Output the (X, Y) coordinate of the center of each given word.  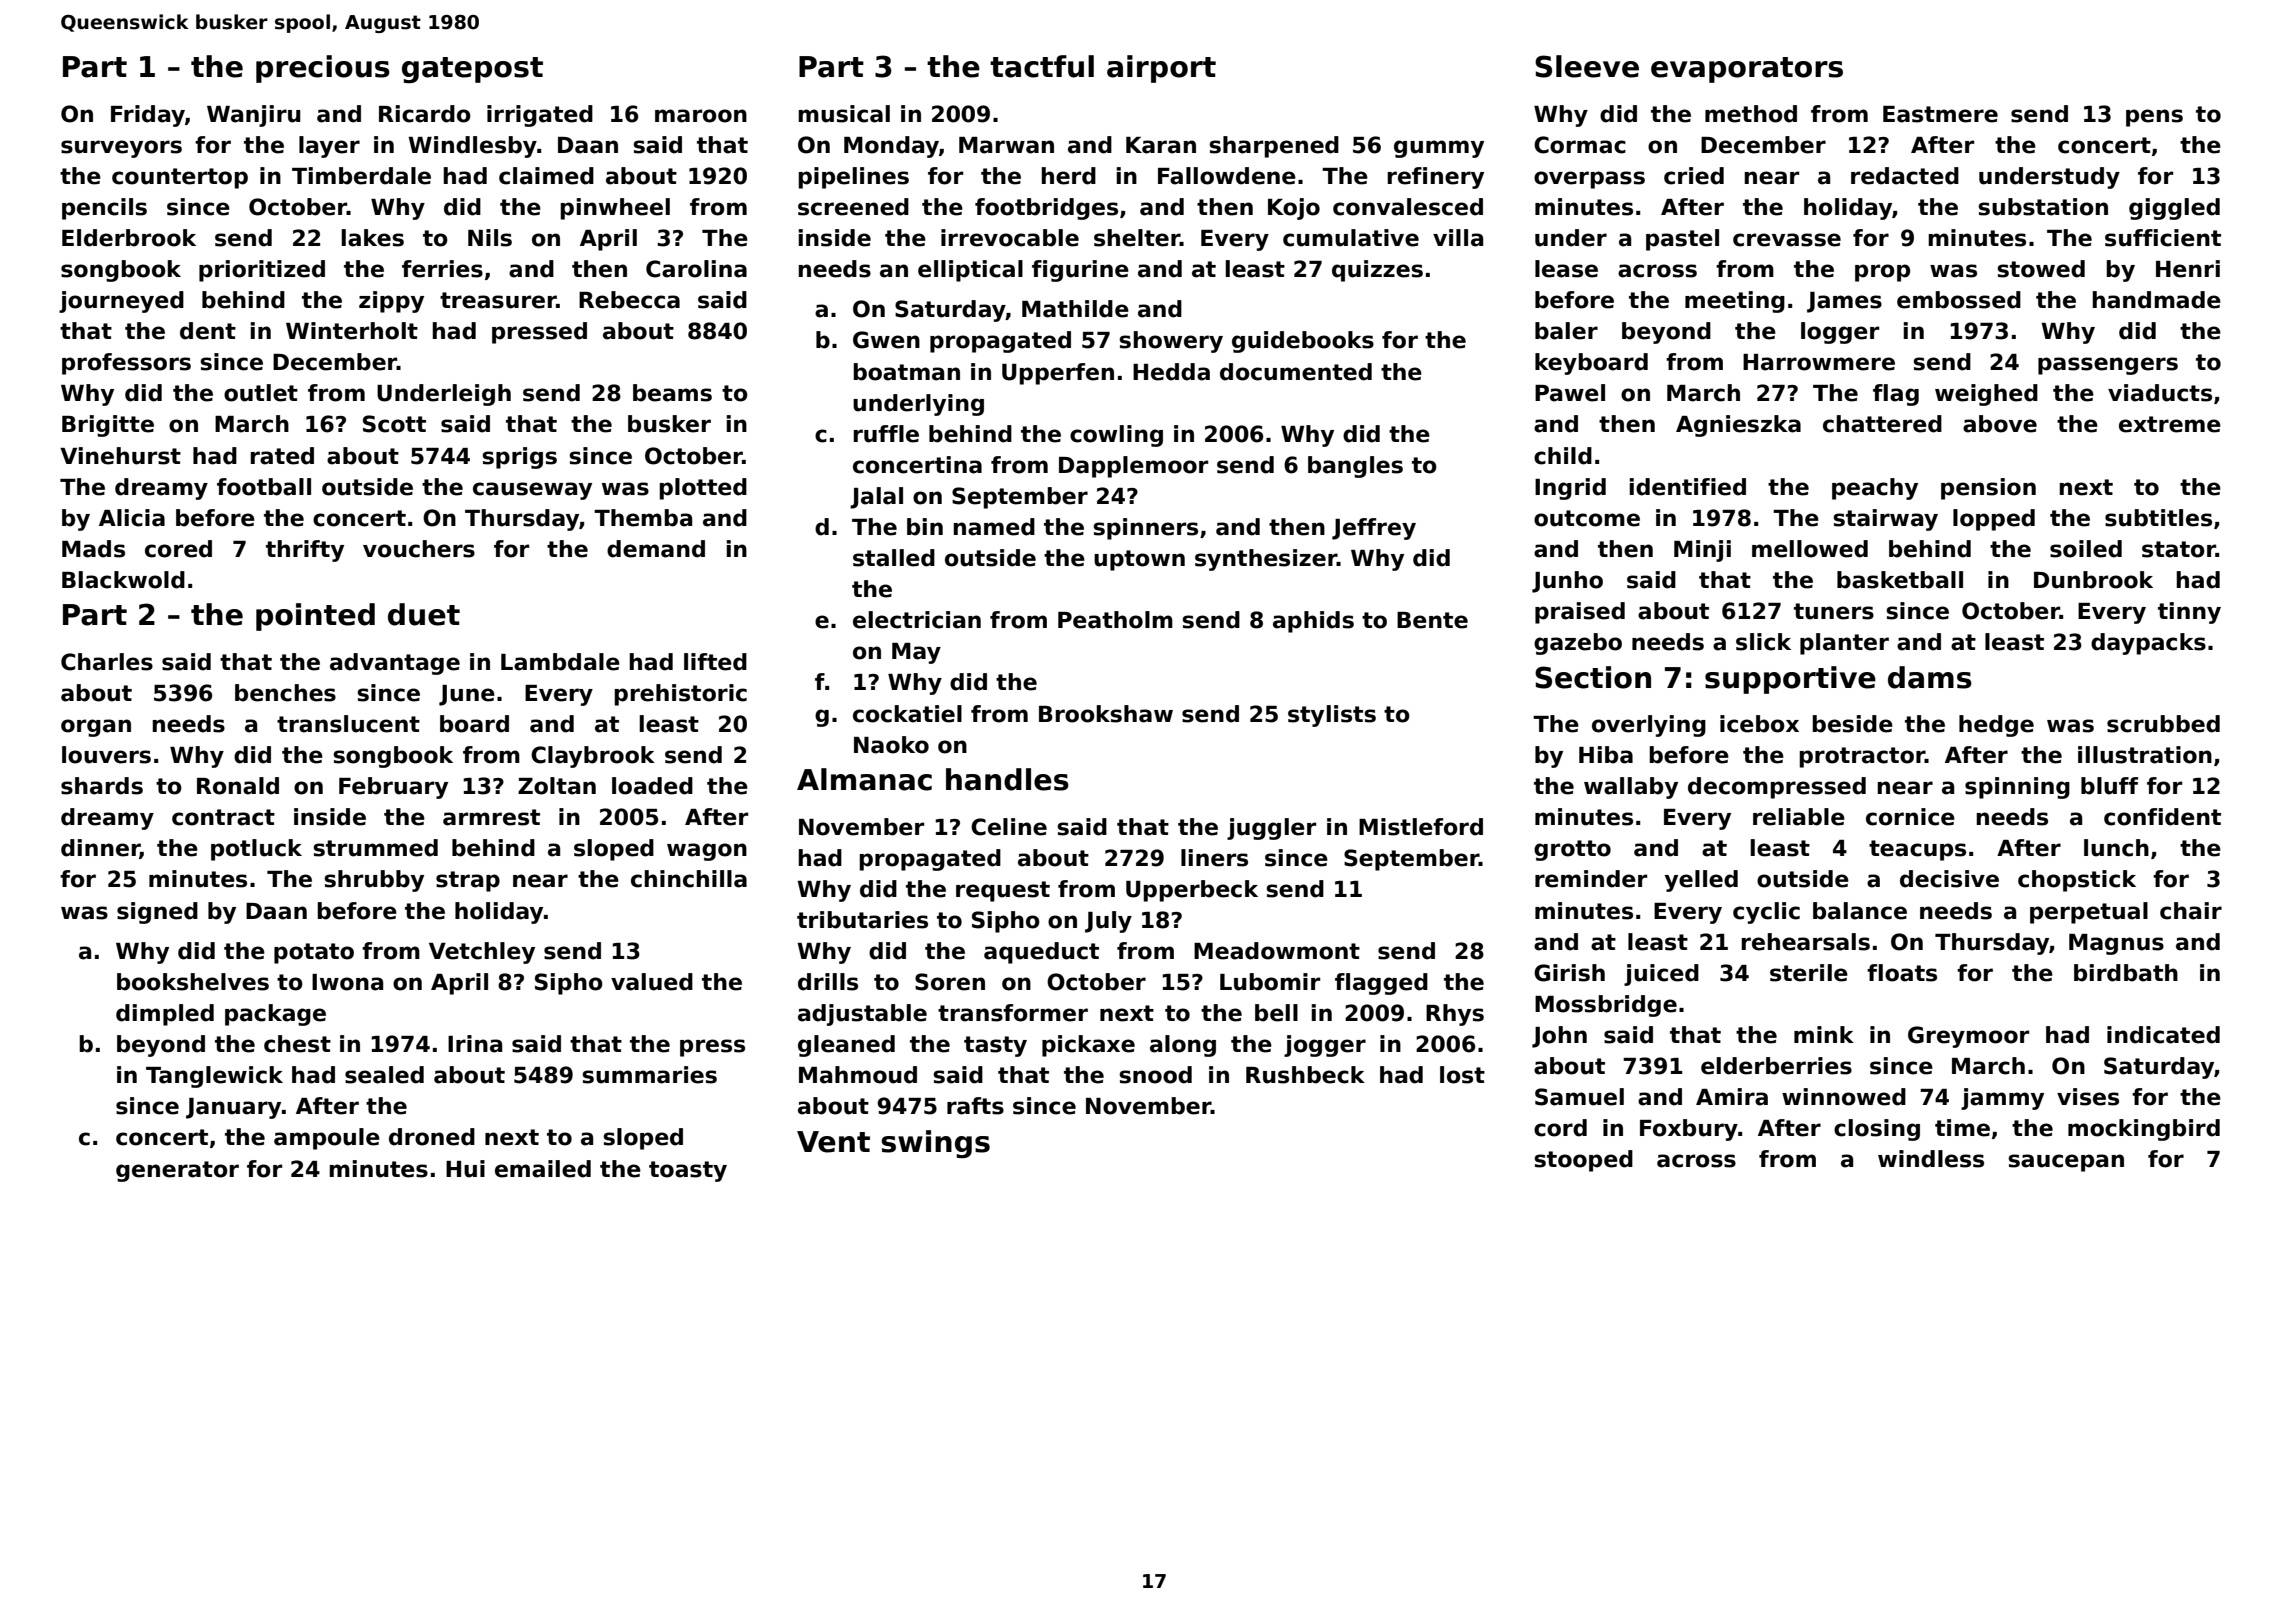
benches (285, 693)
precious (323, 69)
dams (1930, 677)
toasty (688, 1171)
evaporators (1747, 70)
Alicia (132, 518)
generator (177, 1171)
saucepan (2066, 1163)
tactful (1042, 66)
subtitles (2158, 518)
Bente (1432, 620)
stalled (894, 558)
